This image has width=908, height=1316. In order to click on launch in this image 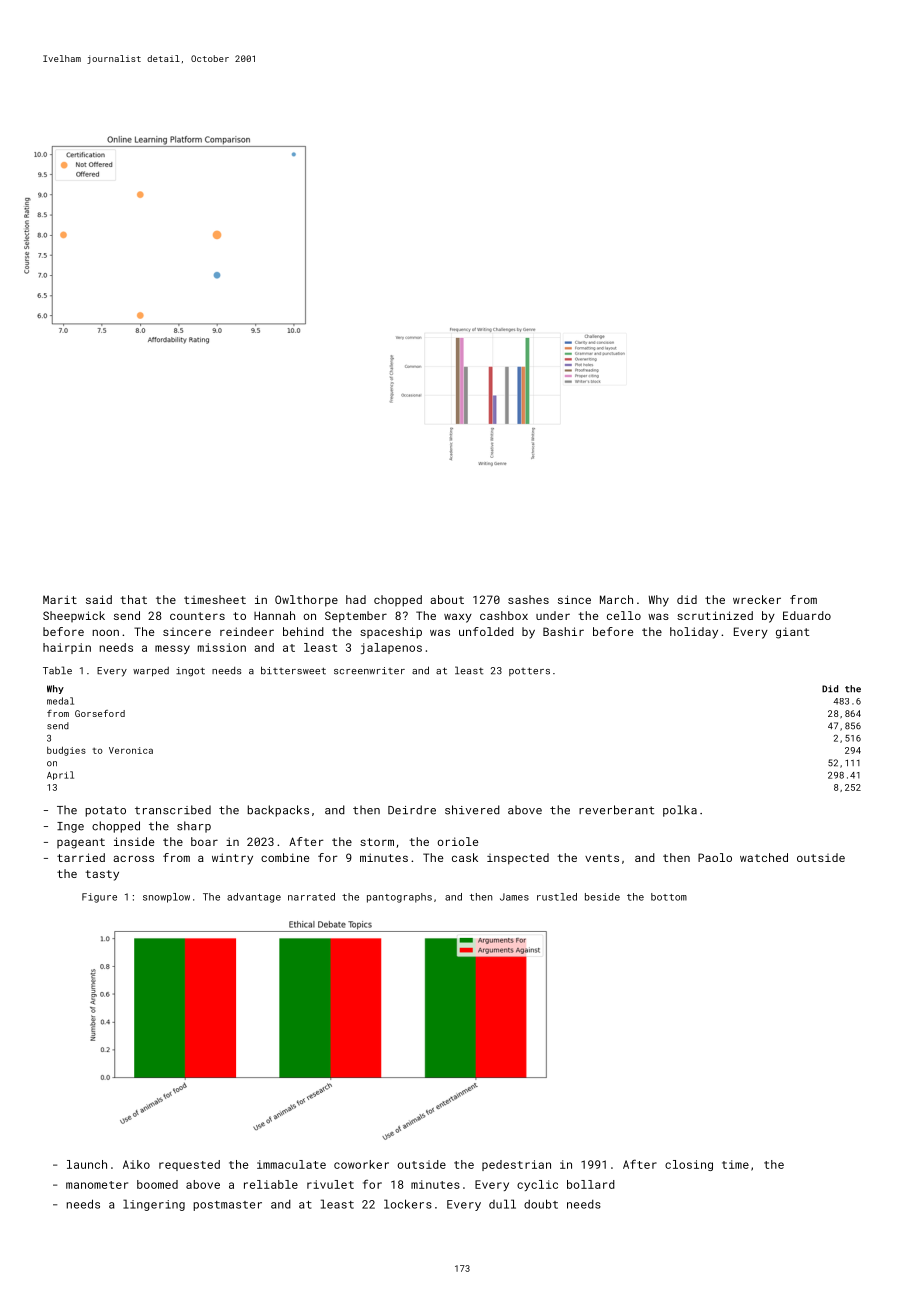, I will do `click(87, 1164)`.
